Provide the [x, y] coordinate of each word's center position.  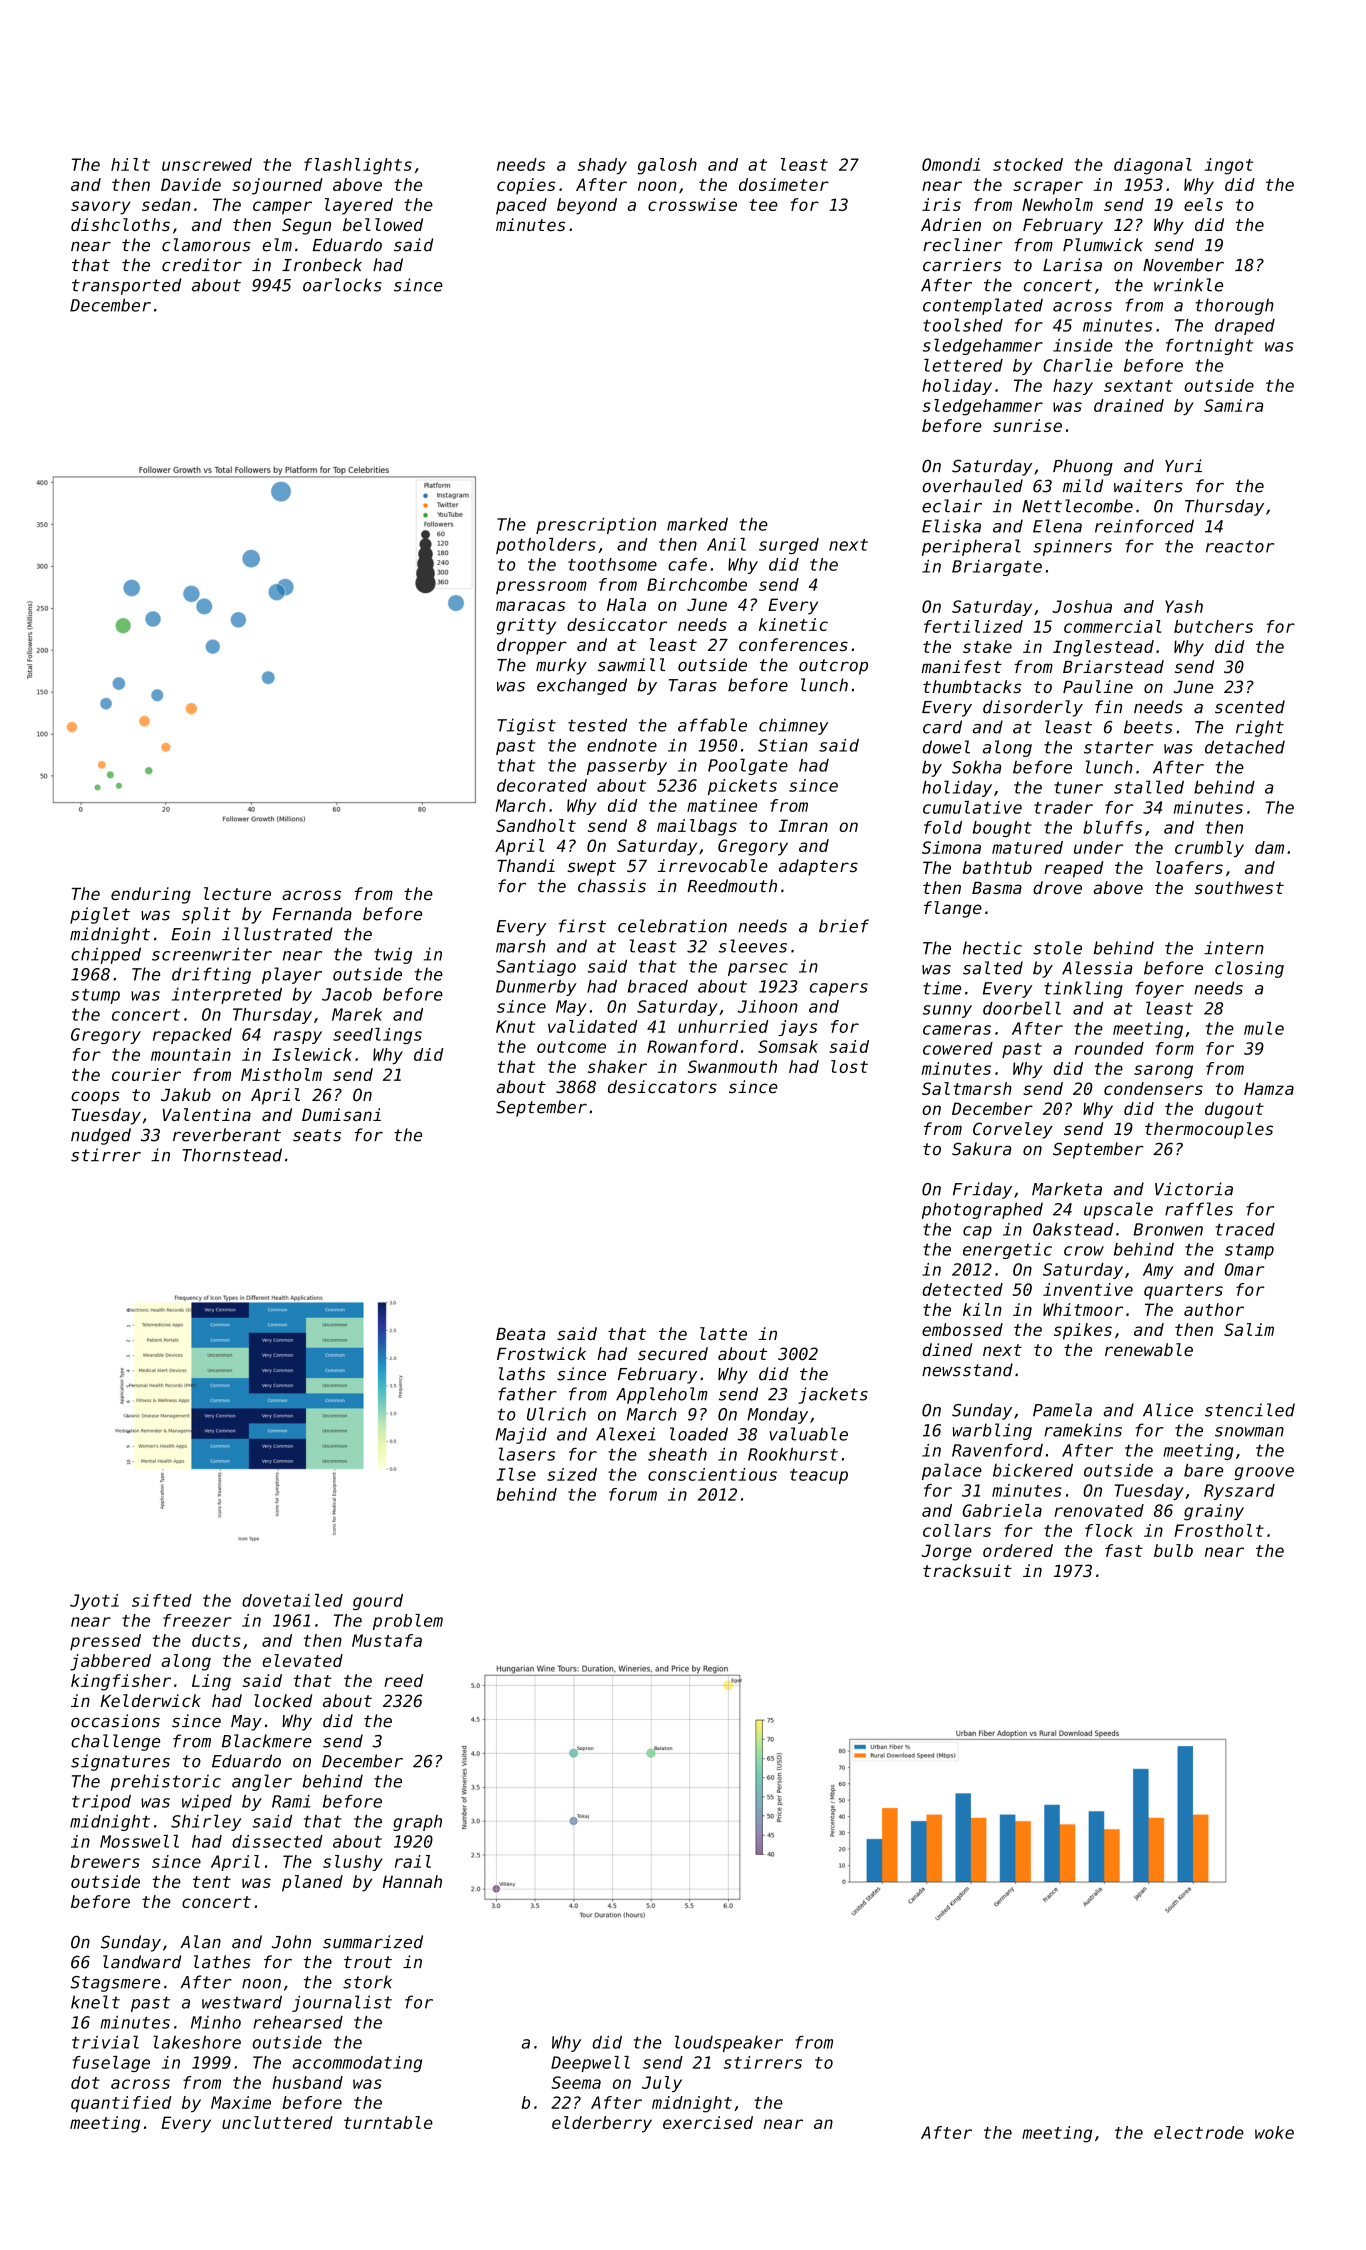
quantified [121, 2104]
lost [849, 1066]
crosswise [692, 204]
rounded [1109, 1048]
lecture [237, 893]
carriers [962, 265]
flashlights [358, 166]
